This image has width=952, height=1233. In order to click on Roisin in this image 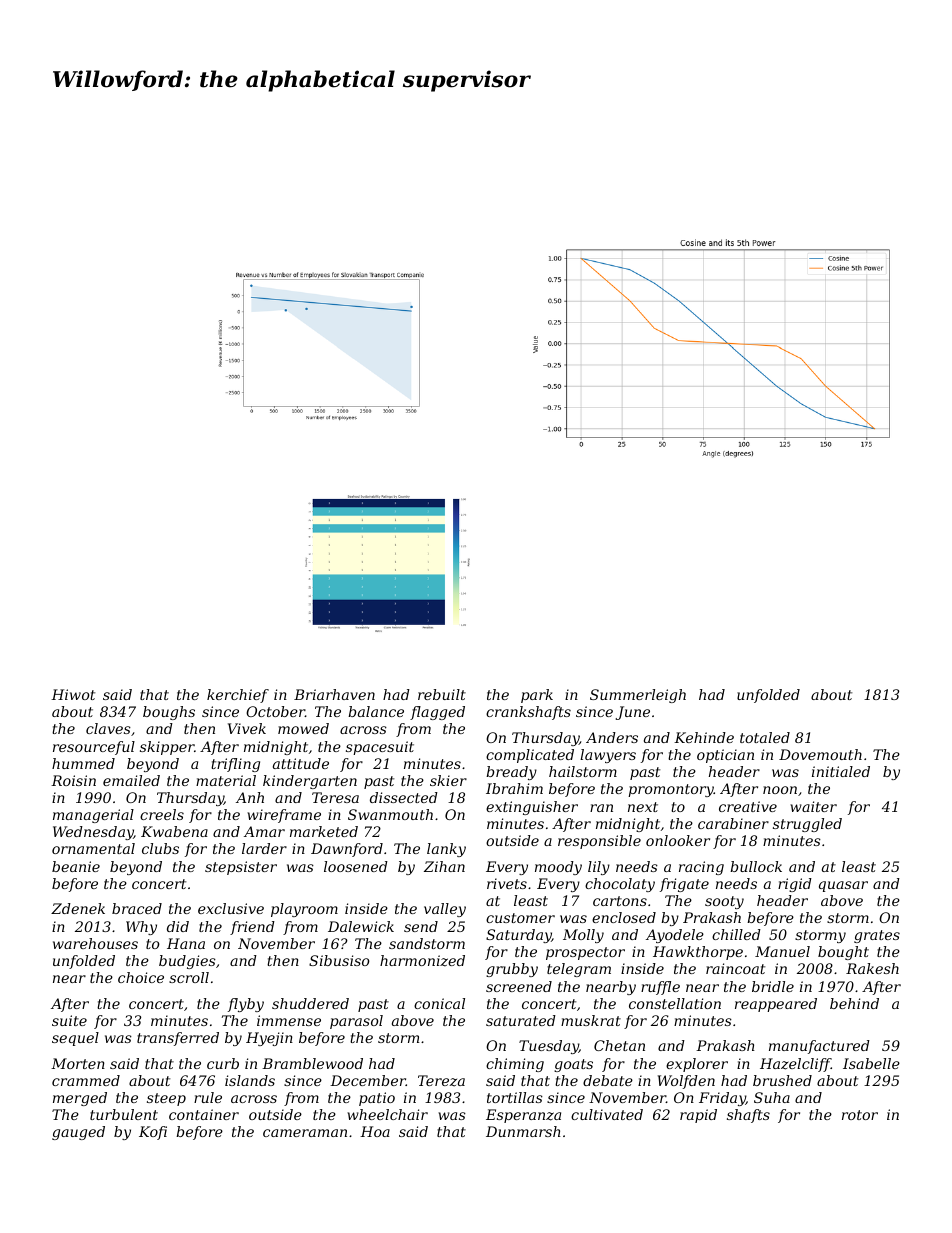, I will do `click(73, 780)`.
